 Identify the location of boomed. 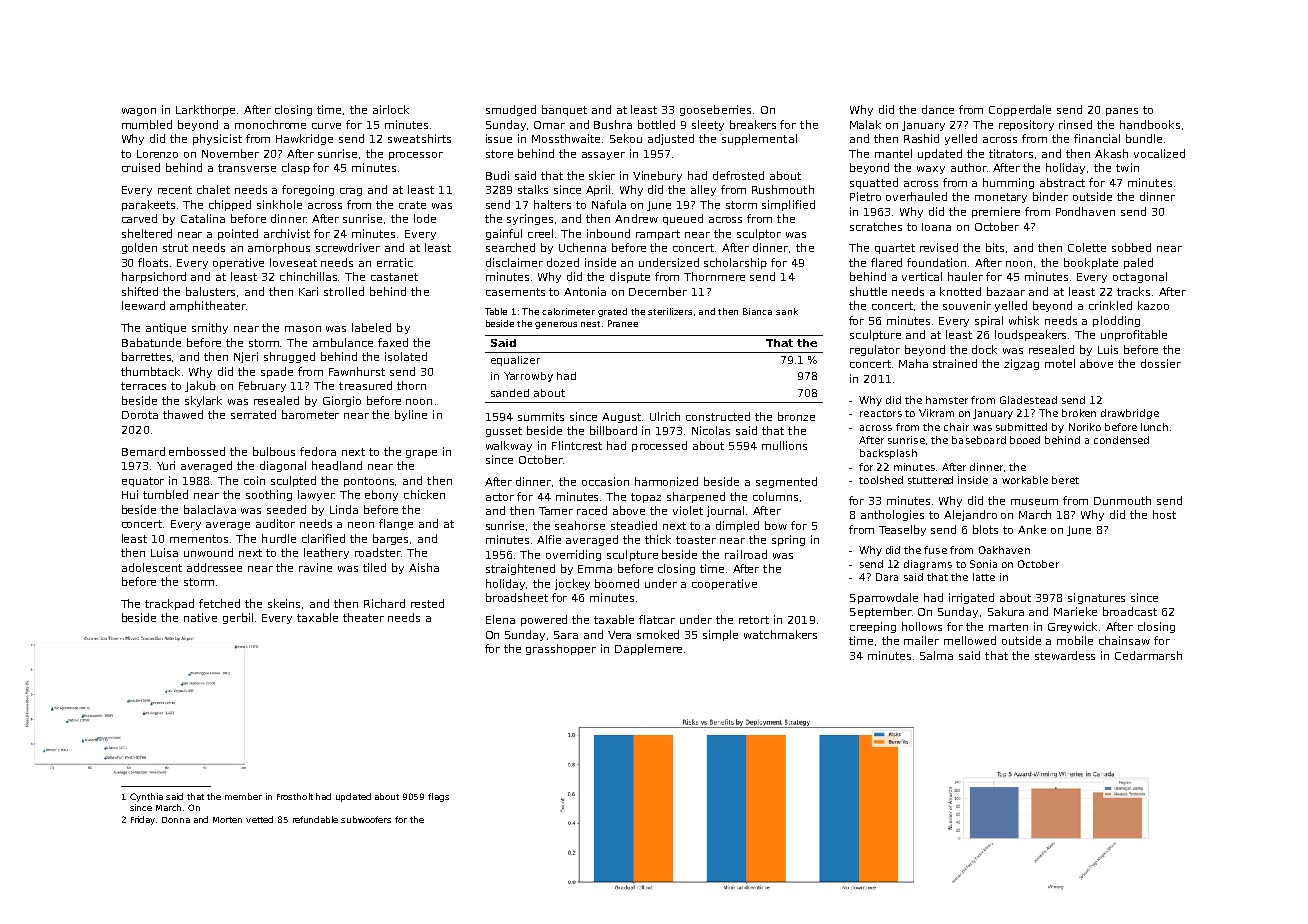
(617, 583).
